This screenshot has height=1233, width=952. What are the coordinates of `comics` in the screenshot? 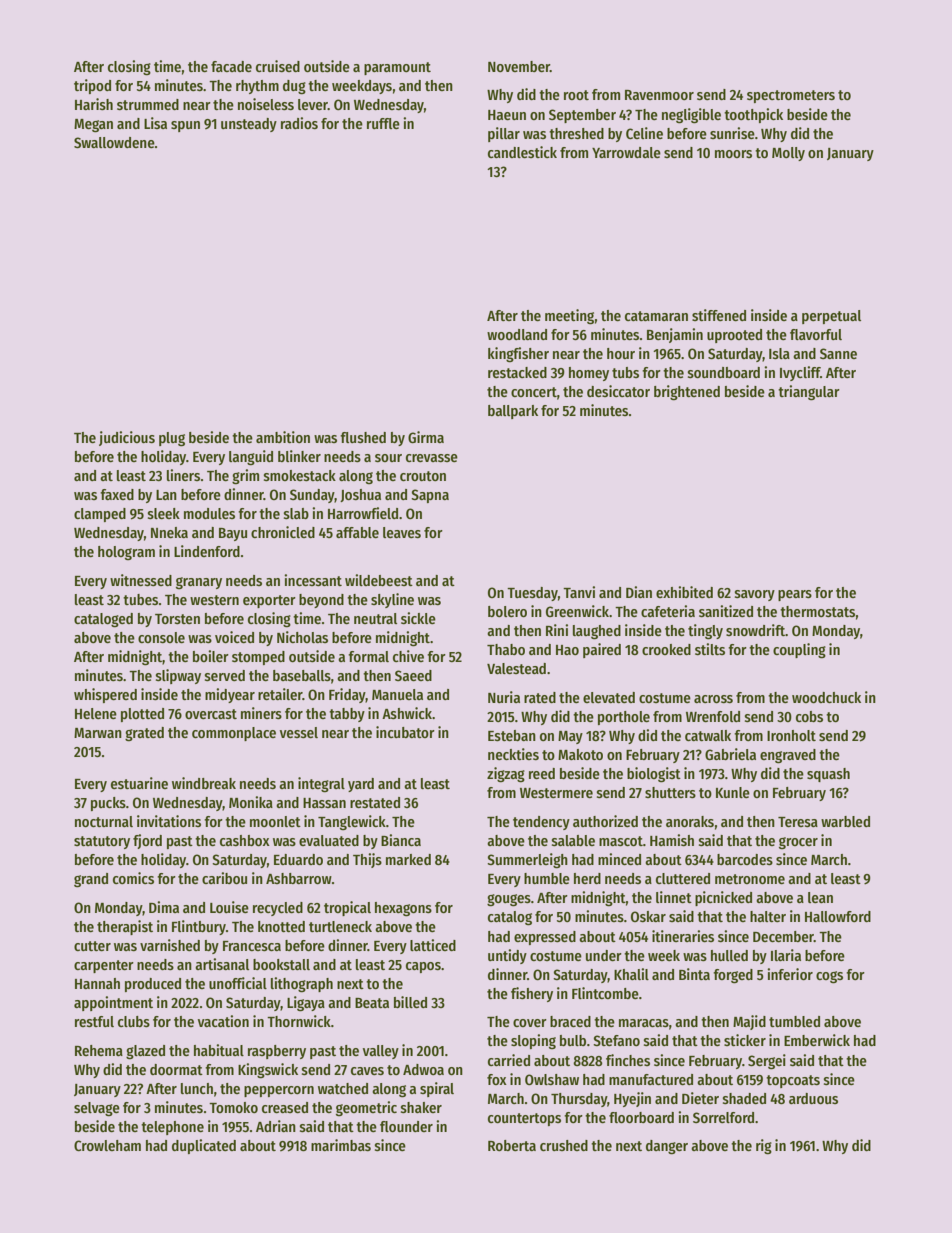 It's located at (133, 878).
